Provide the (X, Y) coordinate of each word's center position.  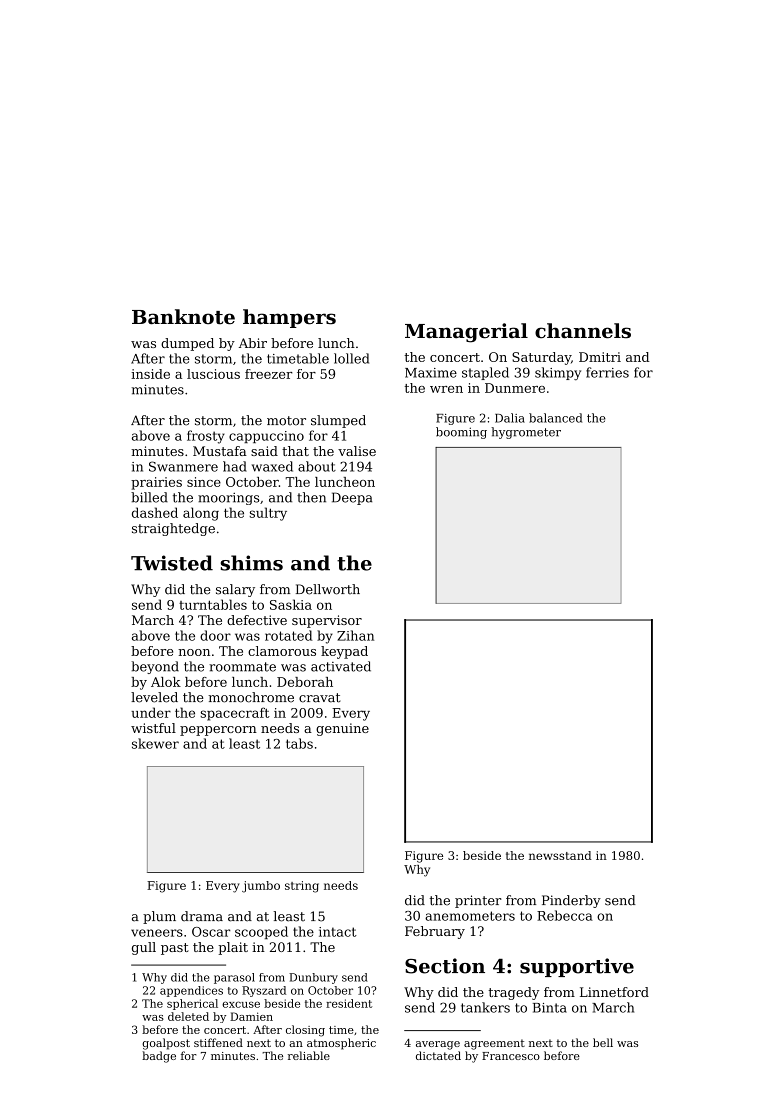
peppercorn (218, 731)
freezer (269, 374)
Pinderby (571, 901)
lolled (351, 358)
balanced (555, 418)
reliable (309, 1055)
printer (478, 901)
